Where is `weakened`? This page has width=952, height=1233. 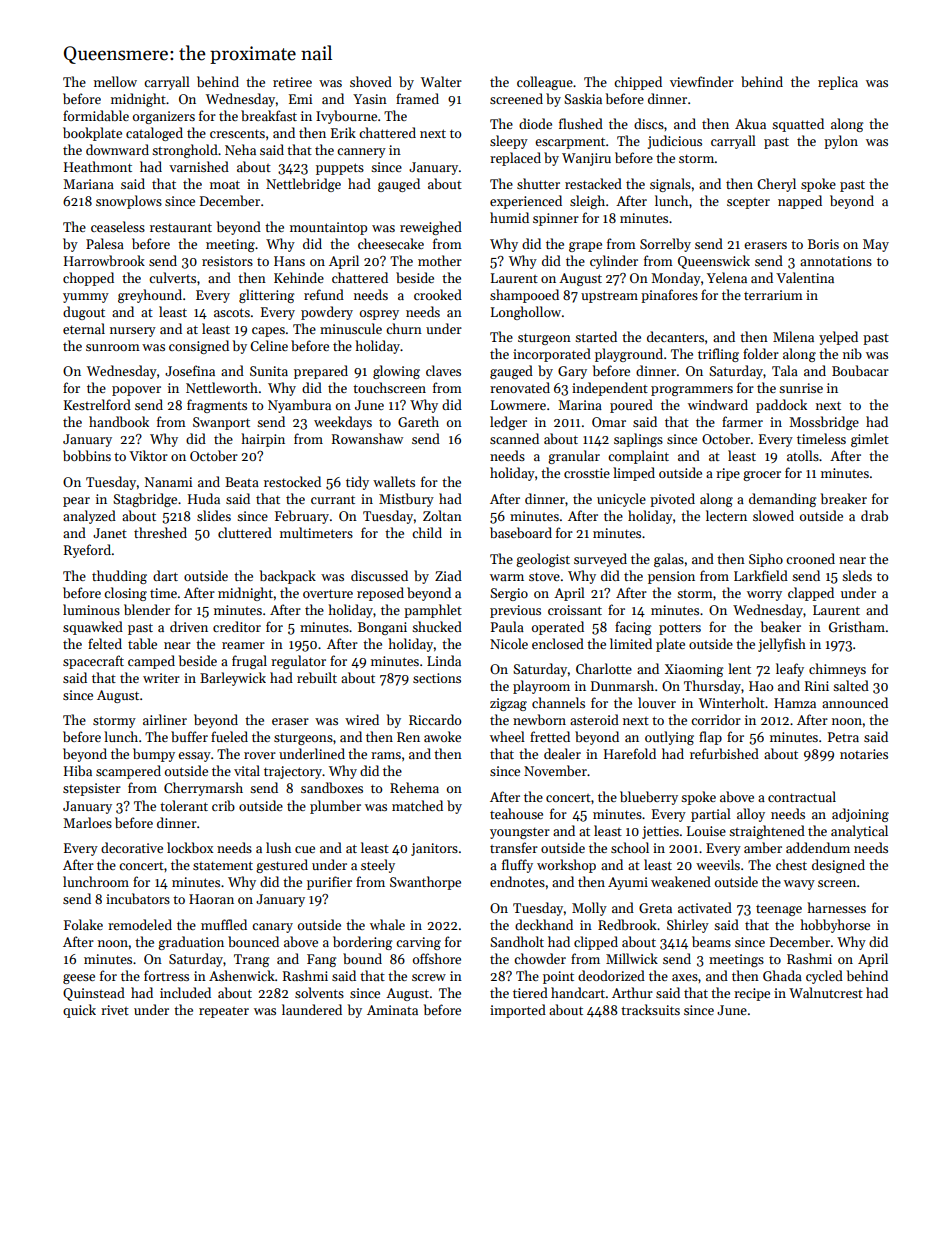
weakened is located at coordinates (681, 881).
